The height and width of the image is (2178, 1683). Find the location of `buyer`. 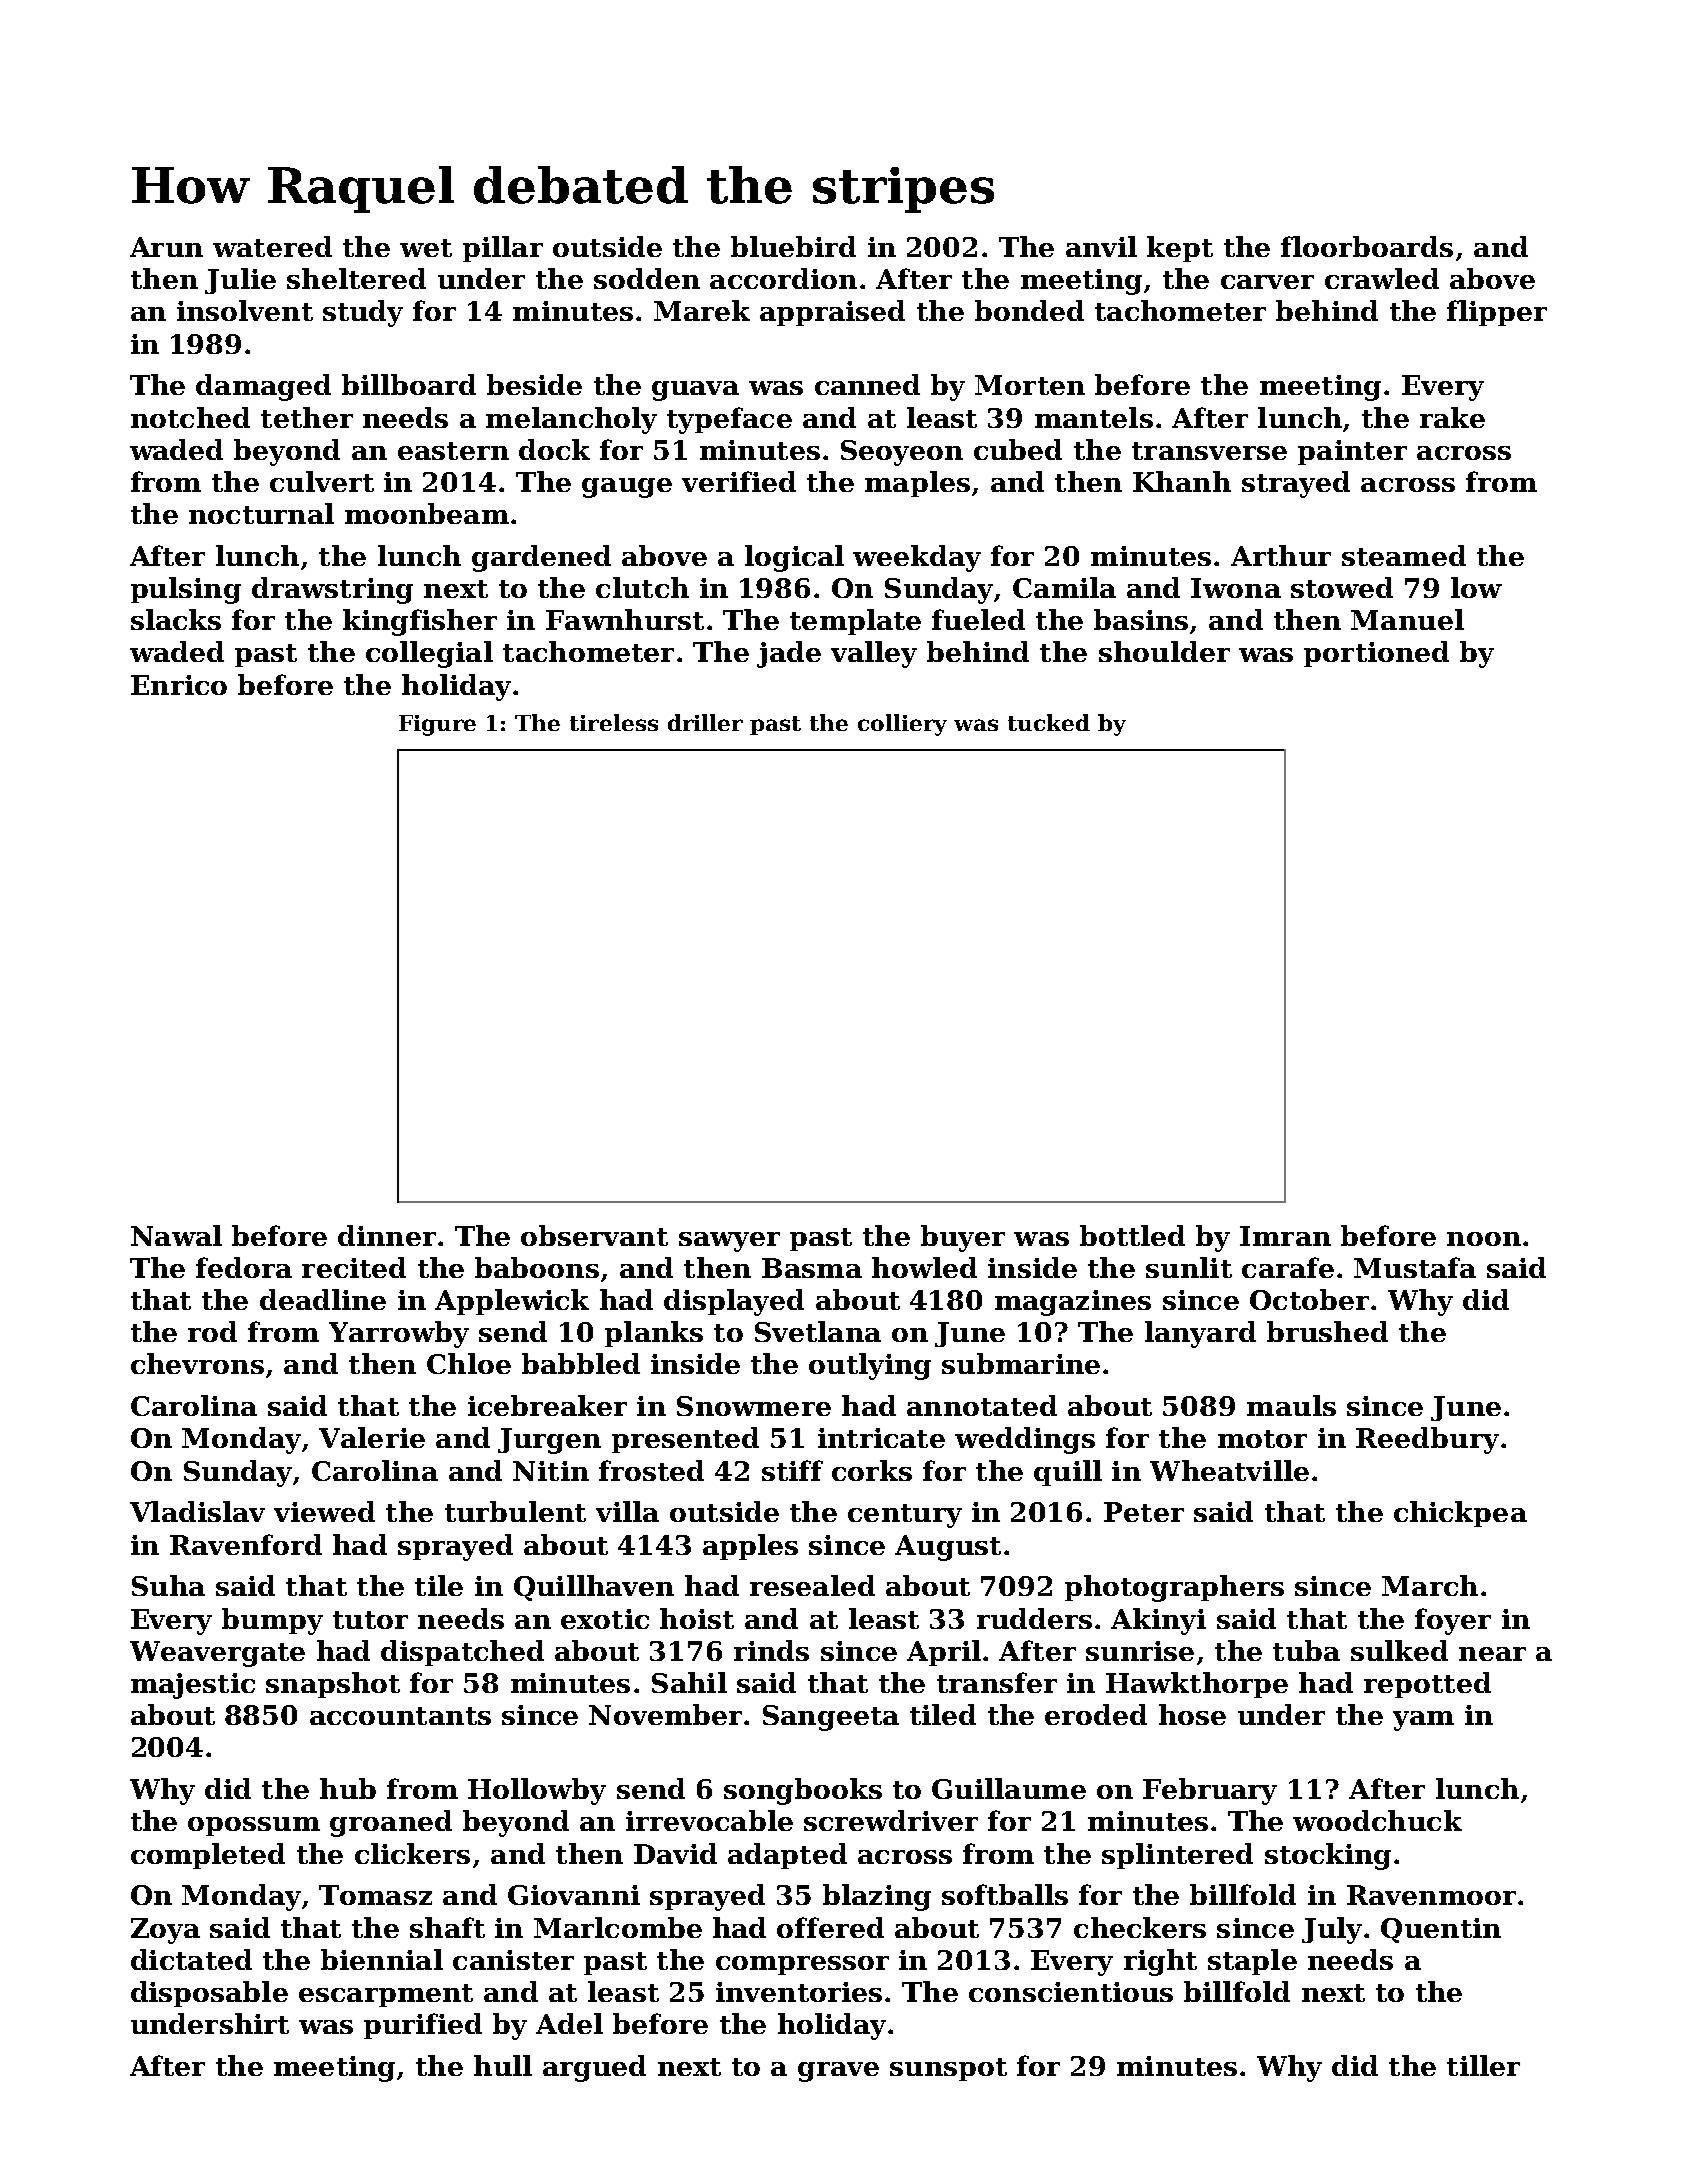

buyer is located at coordinates (963, 1238).
